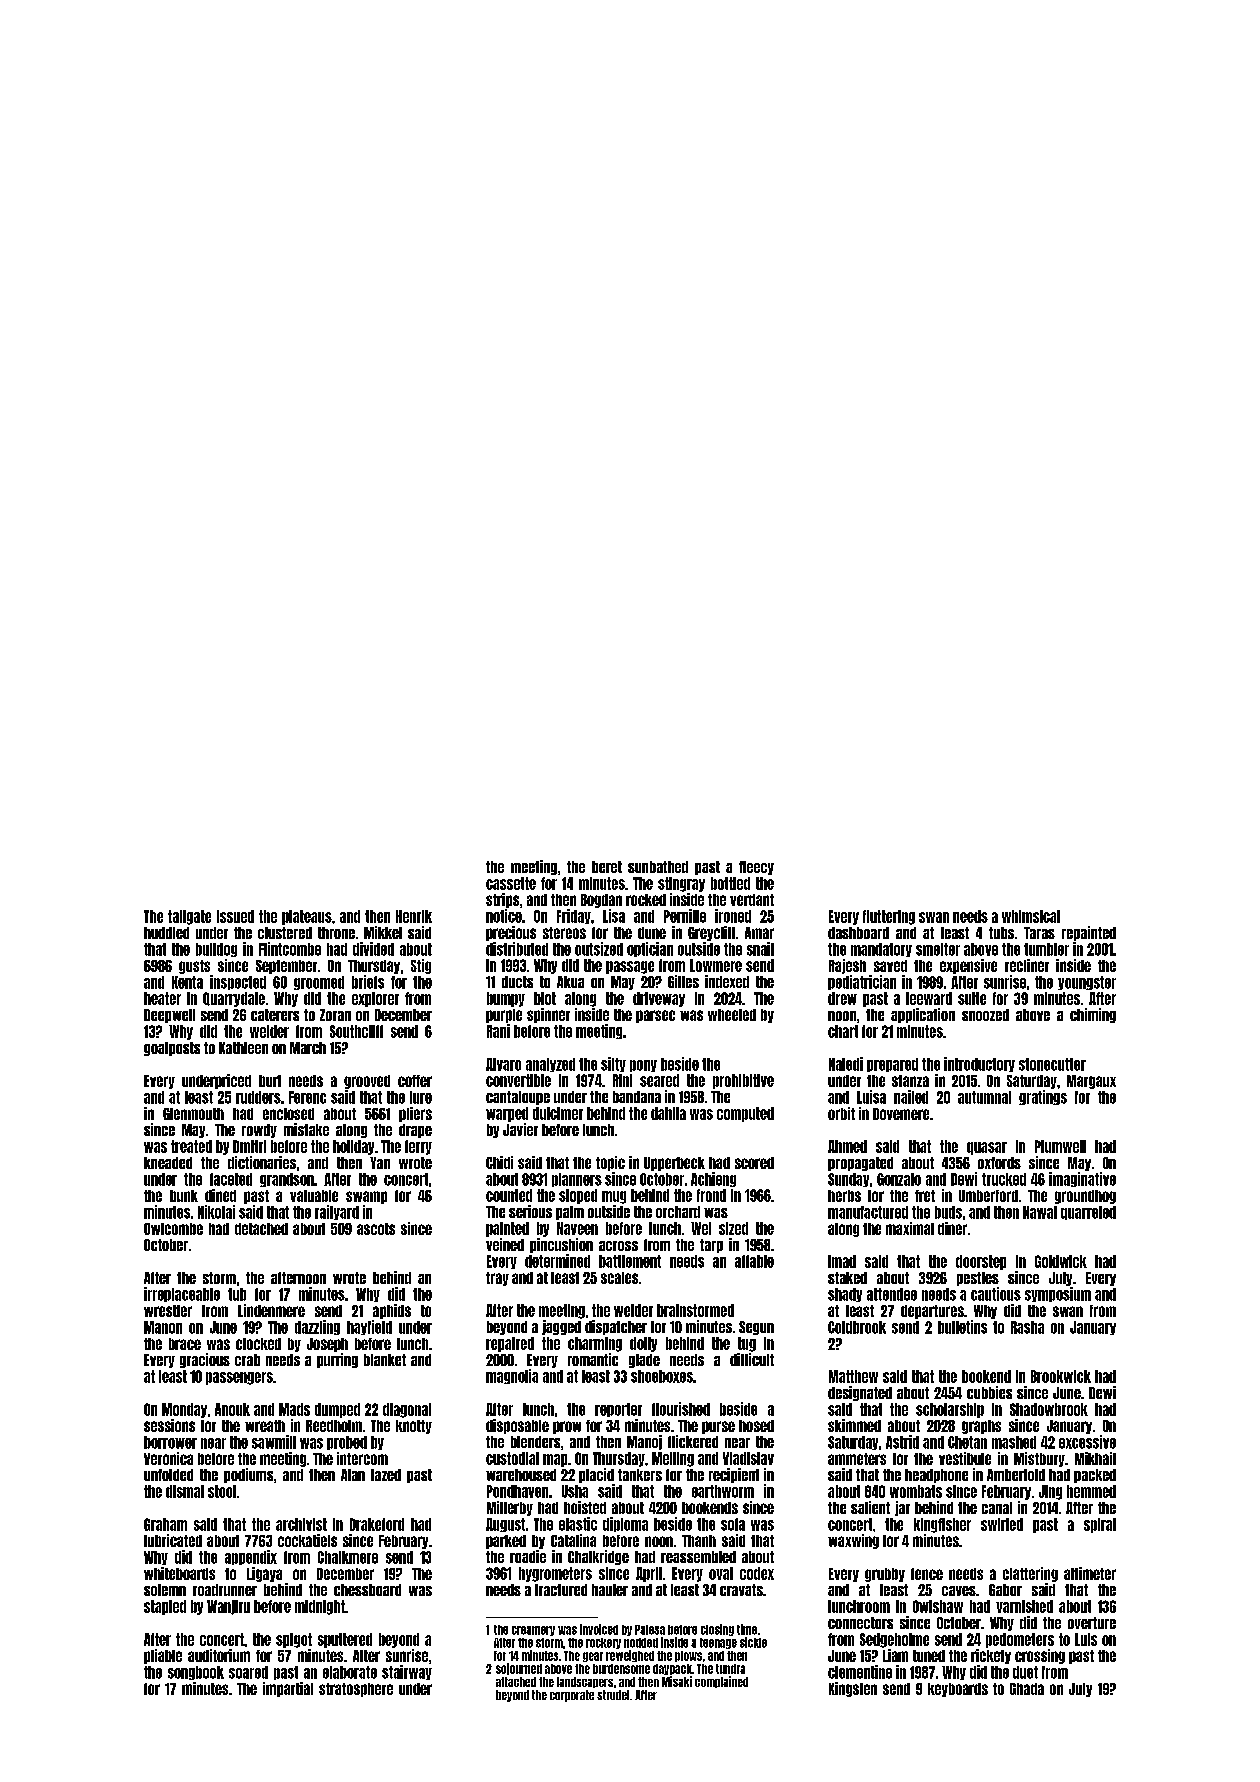 Image resolution: width=1260 pixels, height=1782 pixels. What do you see at coordinates (756, 868) in the screenshot?
I see `fleecy` at bounding box center [756, 868].
